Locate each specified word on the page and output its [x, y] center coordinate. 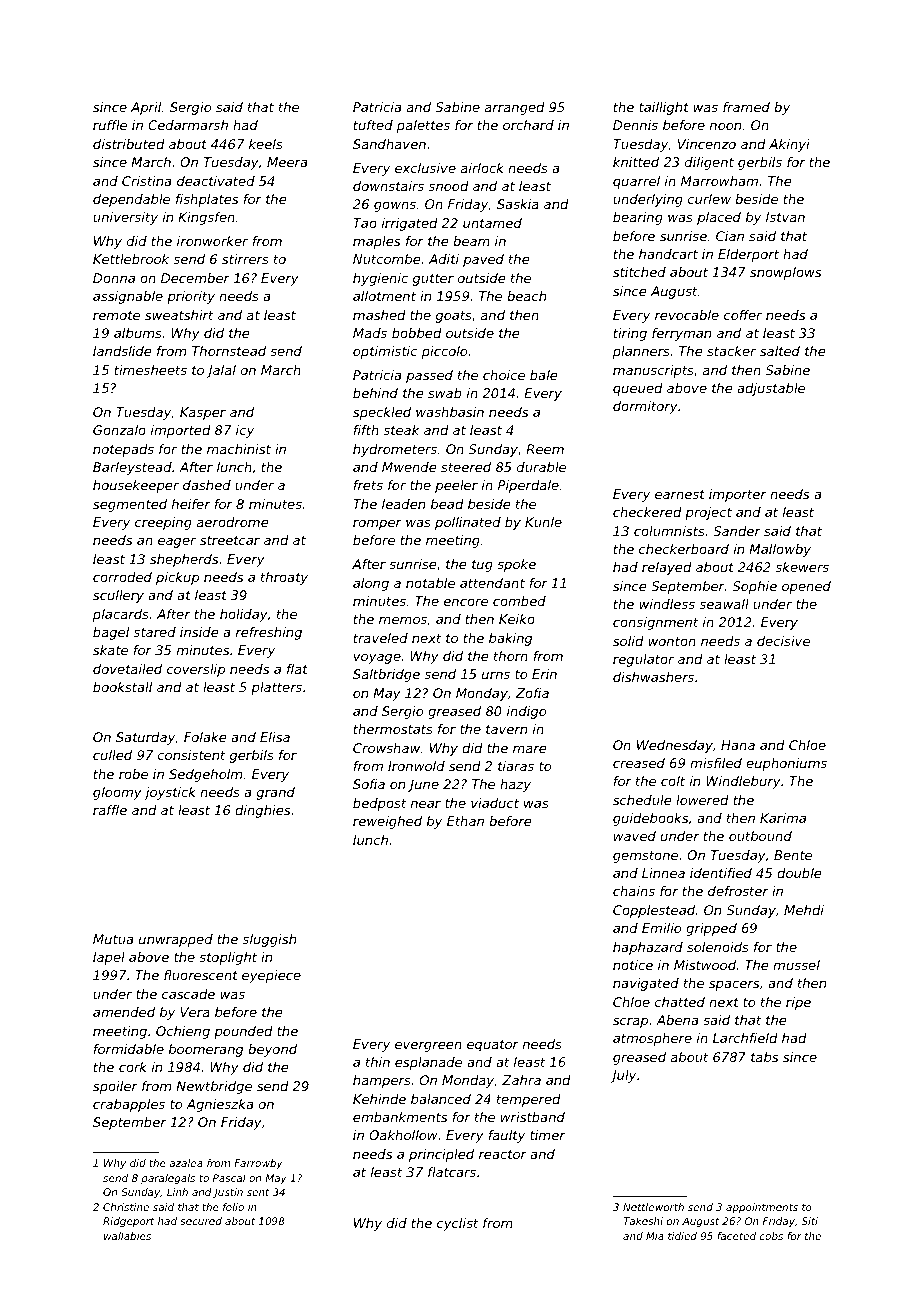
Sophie [755, 587]
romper [377, 524]
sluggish [269, 940]
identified [721, 873]
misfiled [716, 763]
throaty [284, 578]
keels [266, 144]
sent [258, 1192]
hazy [515, 785]
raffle [110, 810]
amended [124, 1012]
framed [746, 107]
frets [368, 485]
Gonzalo [119, 430]
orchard [528, 125]
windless [667, 604]
